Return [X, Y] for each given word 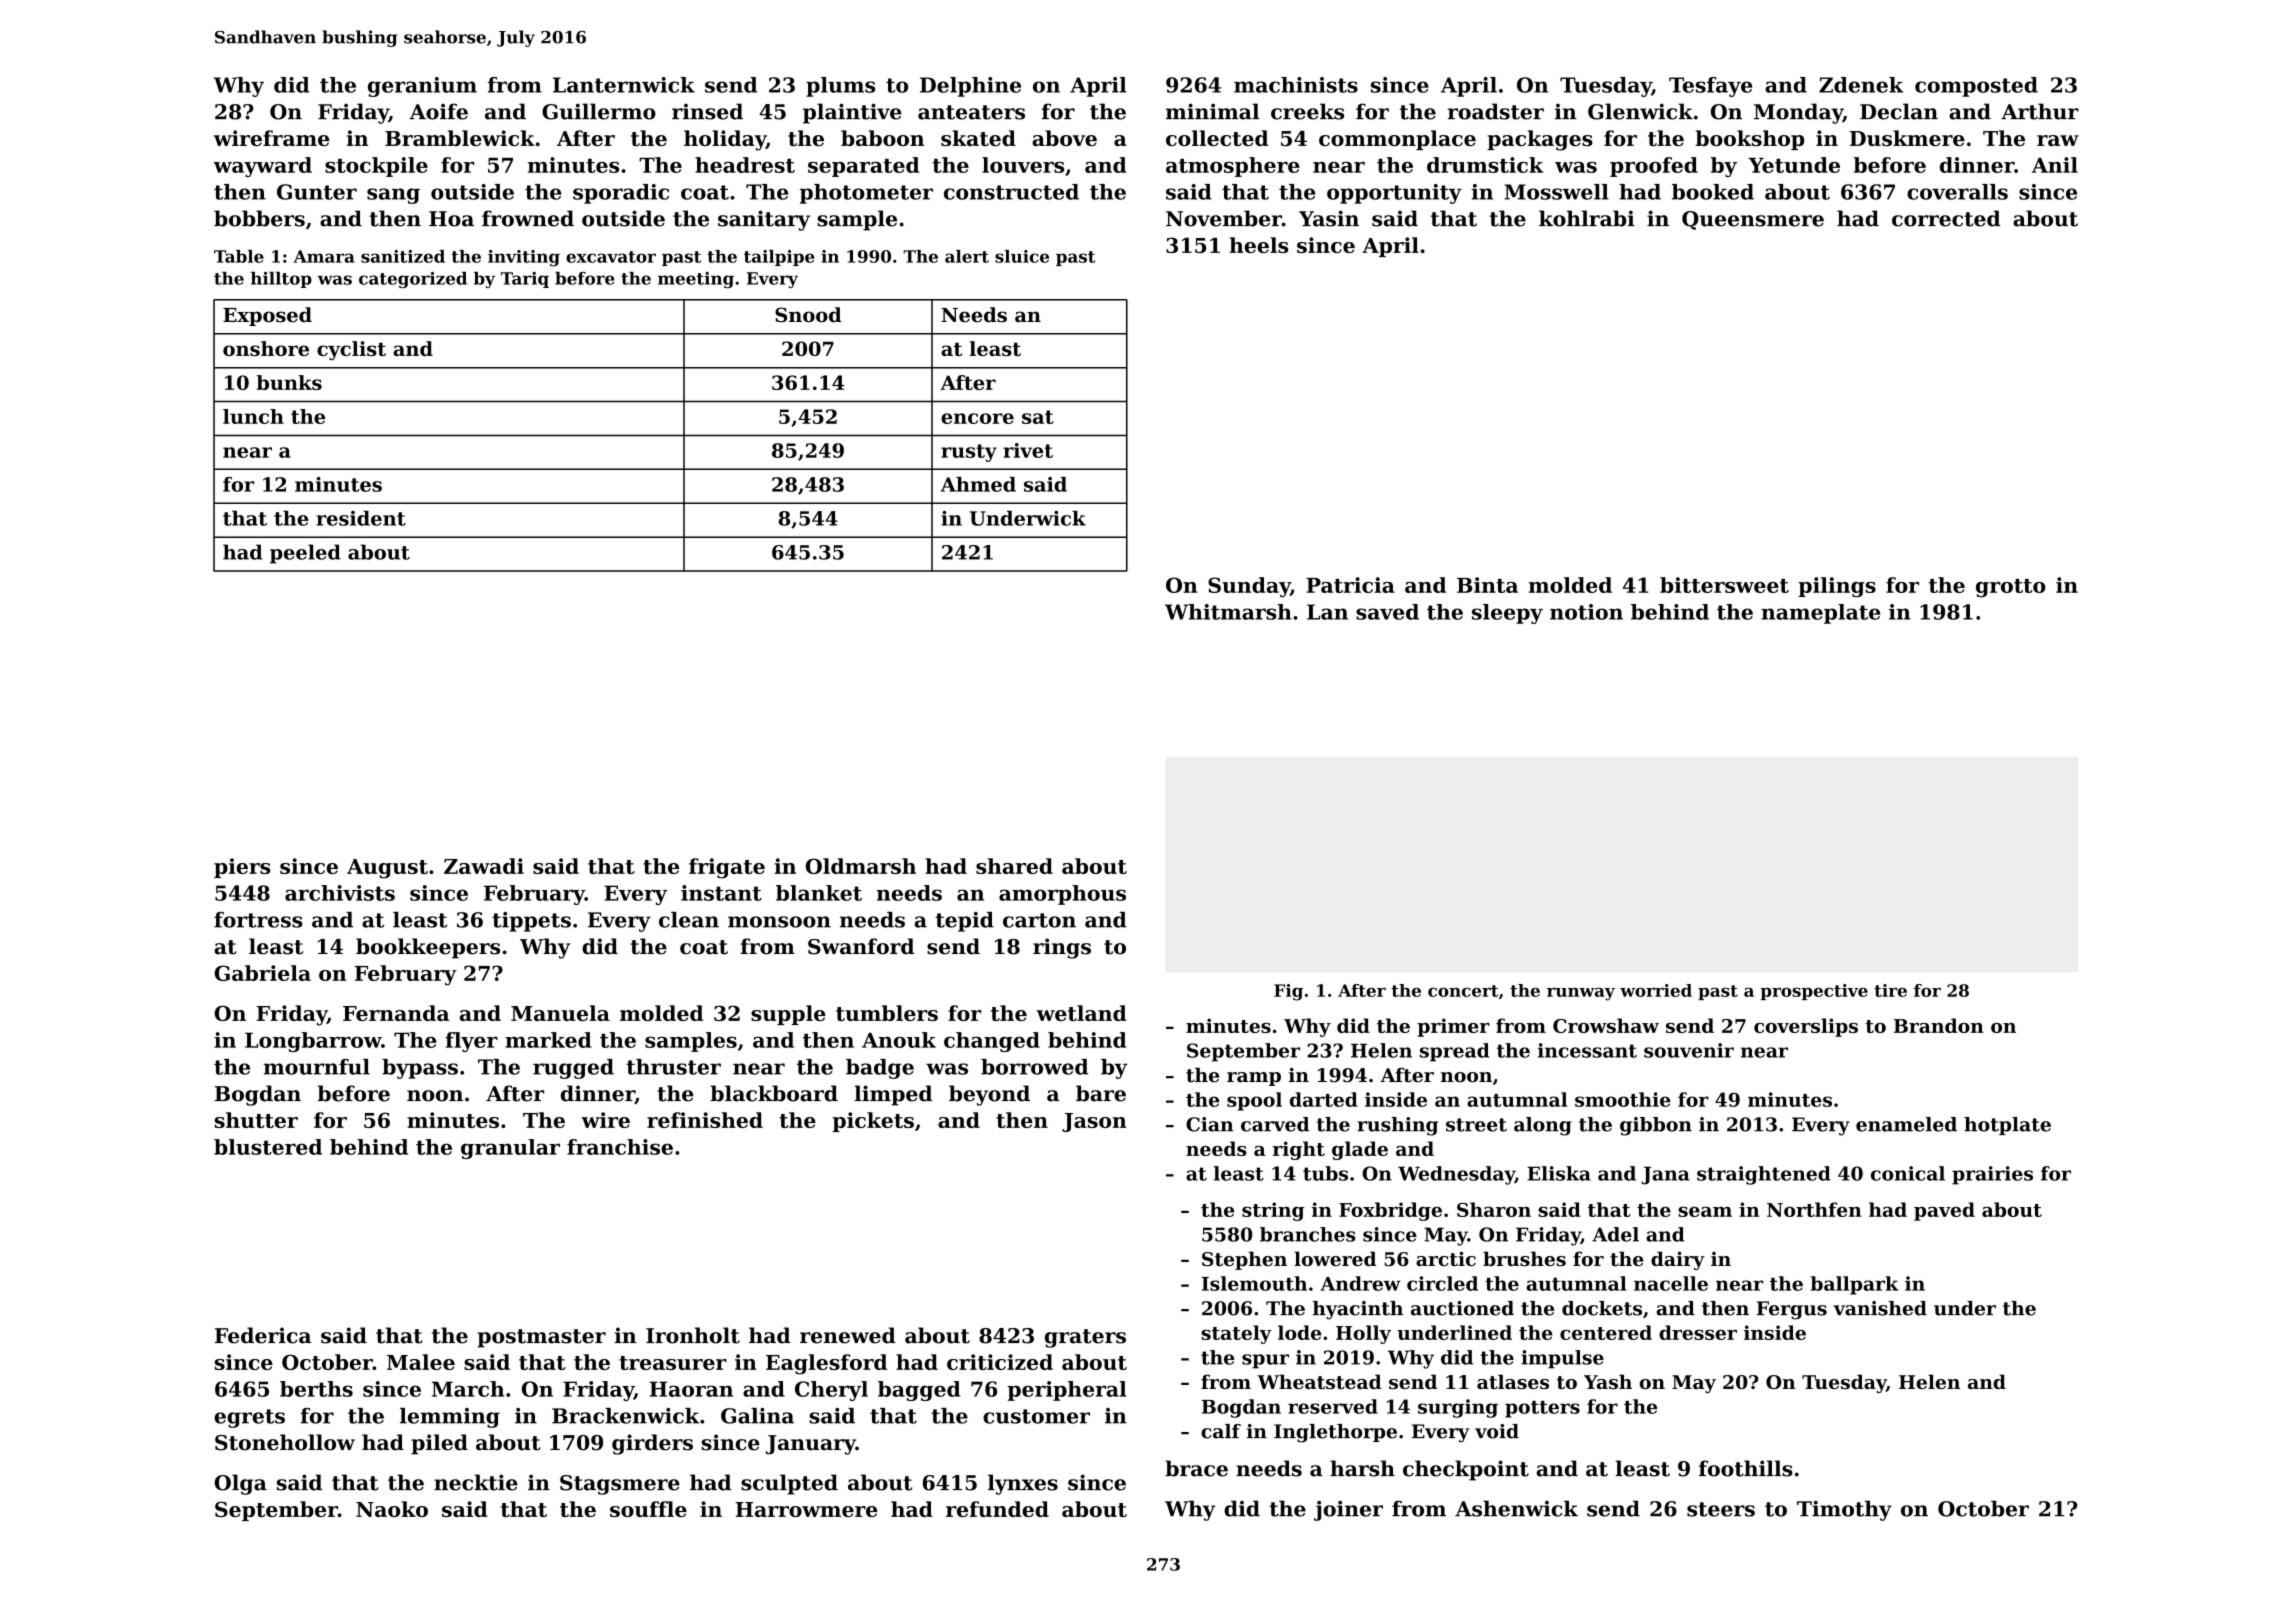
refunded [997, 1509]
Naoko [392, 1509]
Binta [1487, 585]
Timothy [1844, 1510]
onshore [266, 348]
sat [1038, 417]
